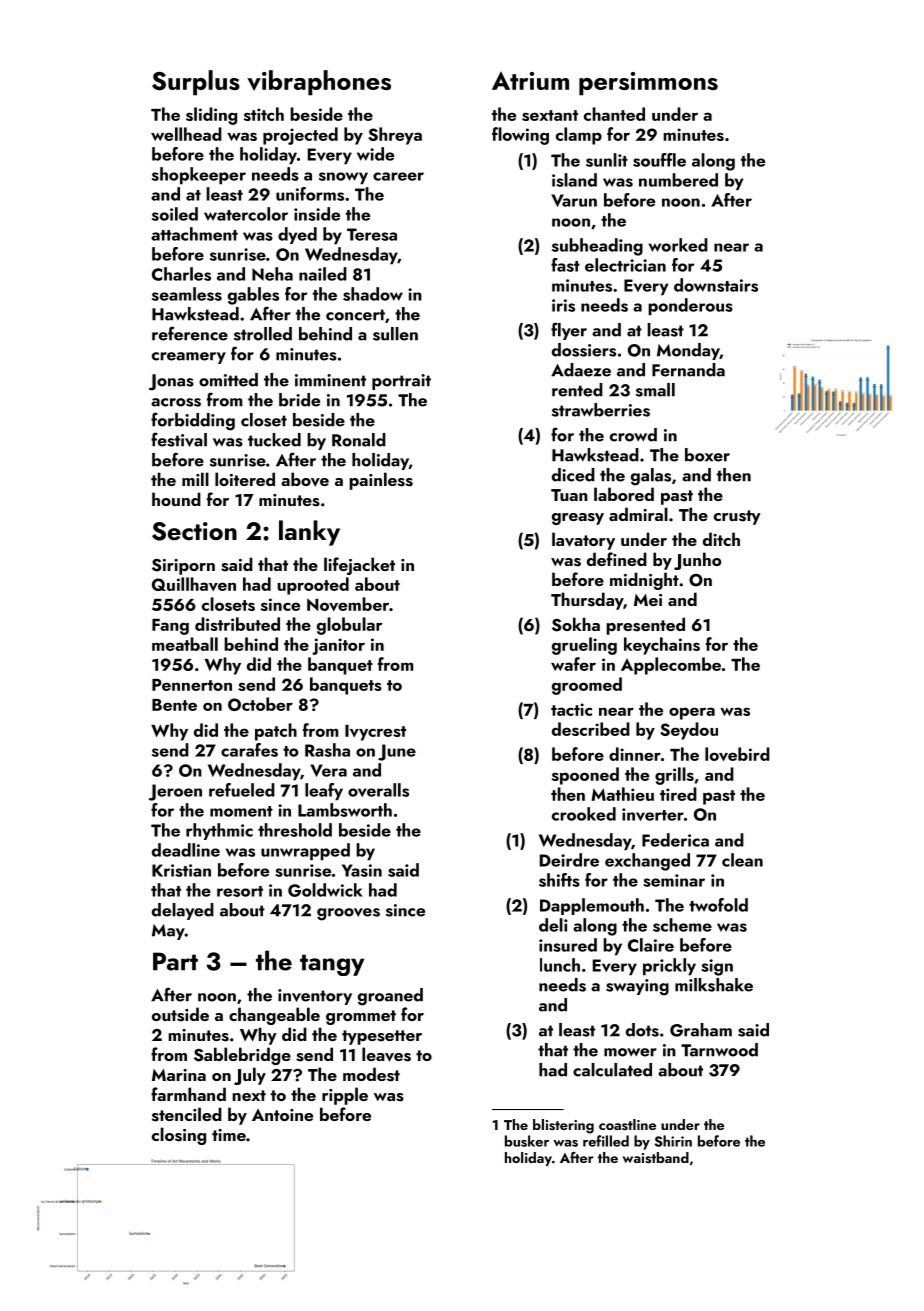 The height and width of the document is (1311, 924). Describe the element at coordinates (274, 1016) in the document. I see `changeable` at that location.
